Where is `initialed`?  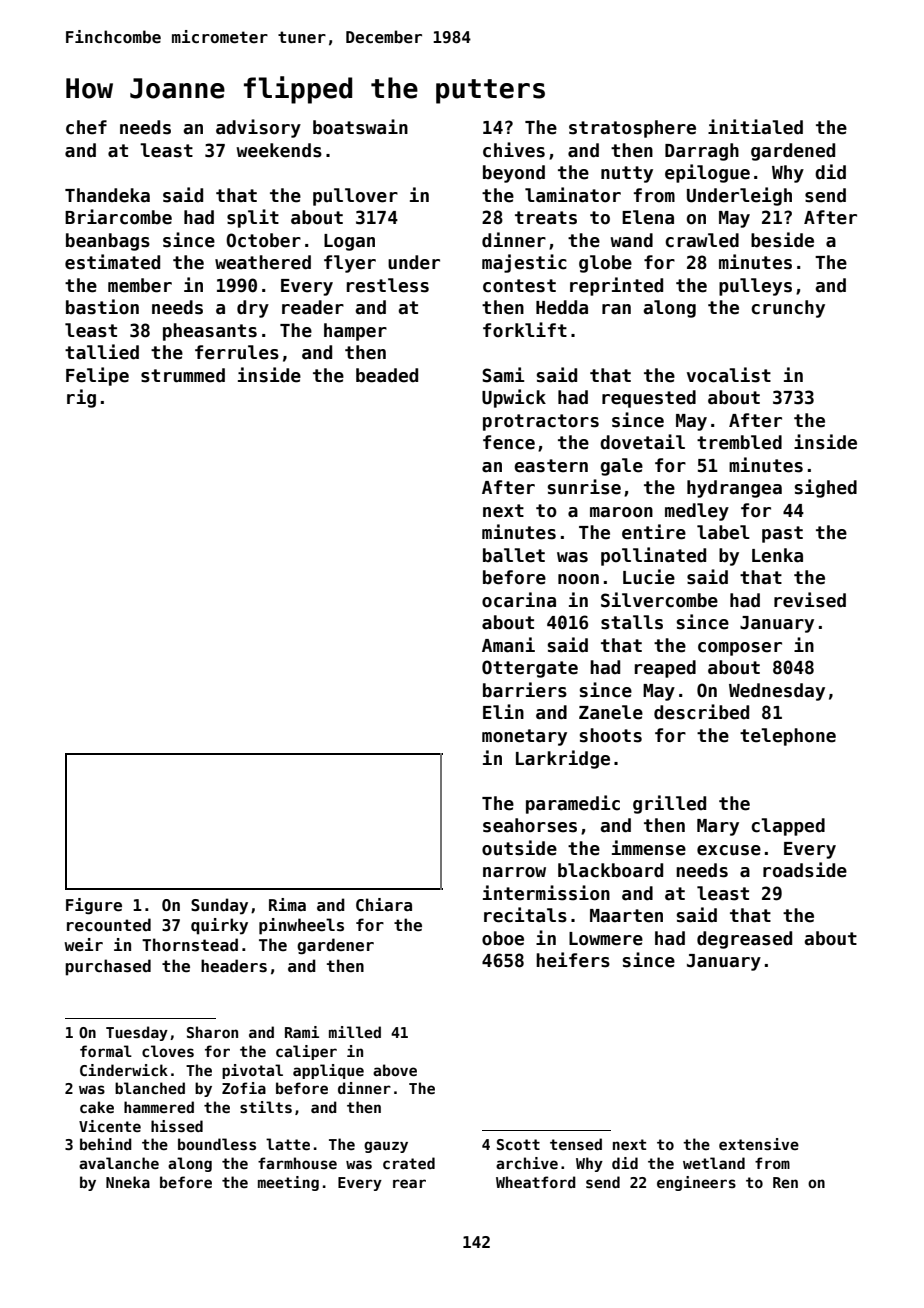
initialed is located at coordinates (755, 127).
